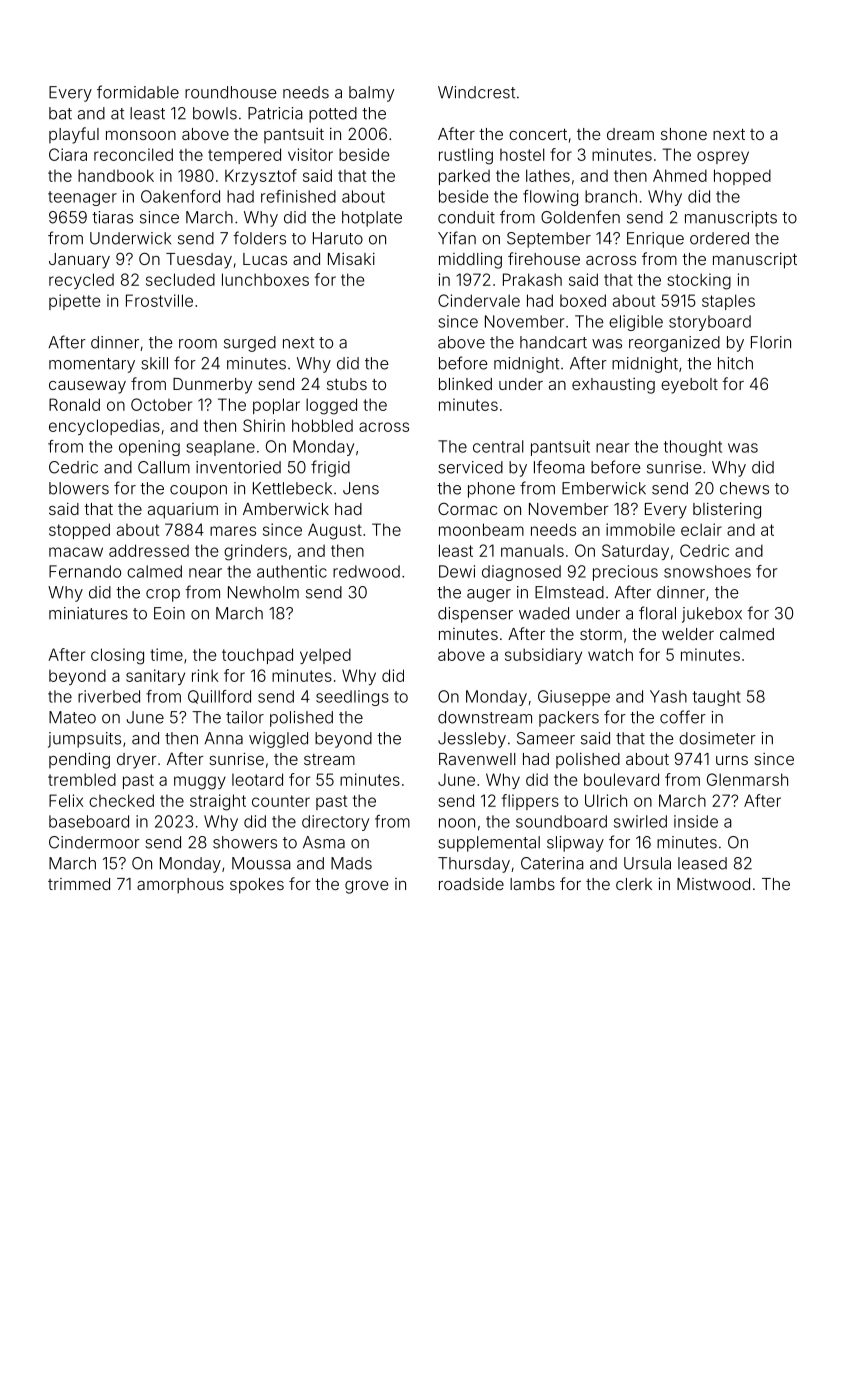 This screenshot has height=1400, width=849. What do you see at coordinates (137, 761) in the screenshot?
I see `dryer` at bounding box center [137, 761].
